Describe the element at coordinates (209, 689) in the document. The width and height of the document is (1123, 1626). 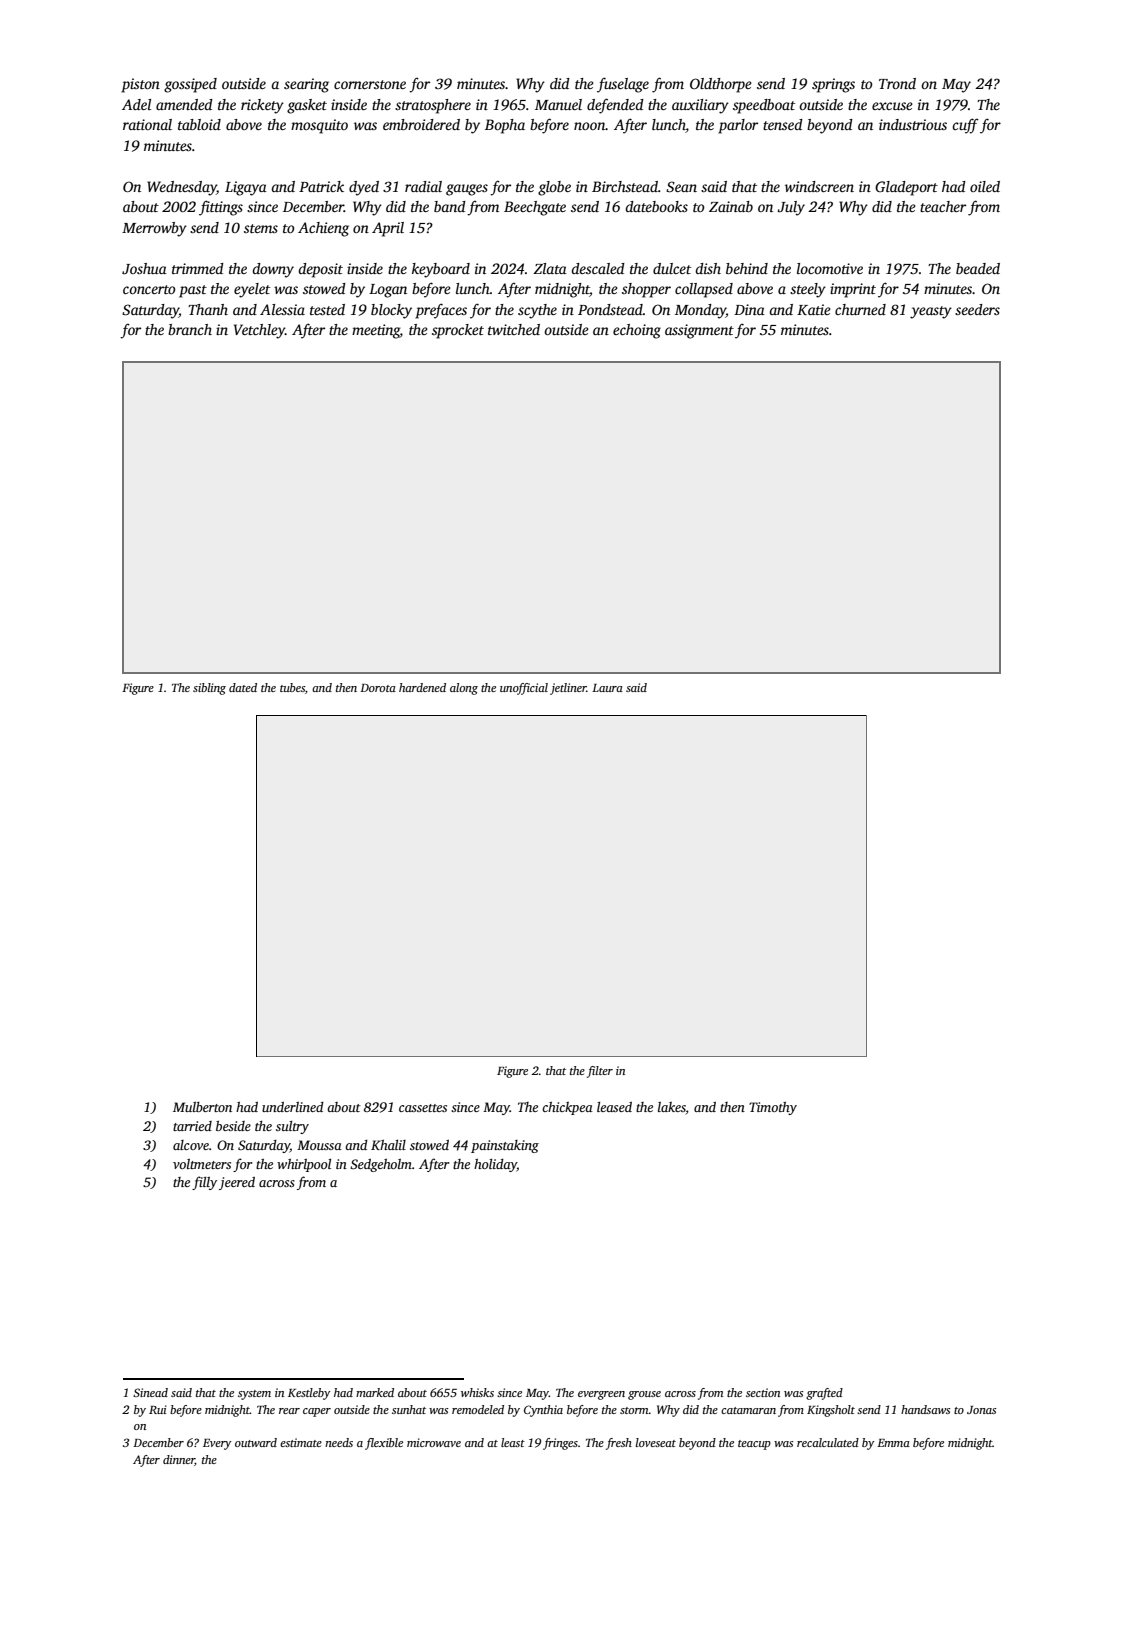
I see `sibling` at that location.
